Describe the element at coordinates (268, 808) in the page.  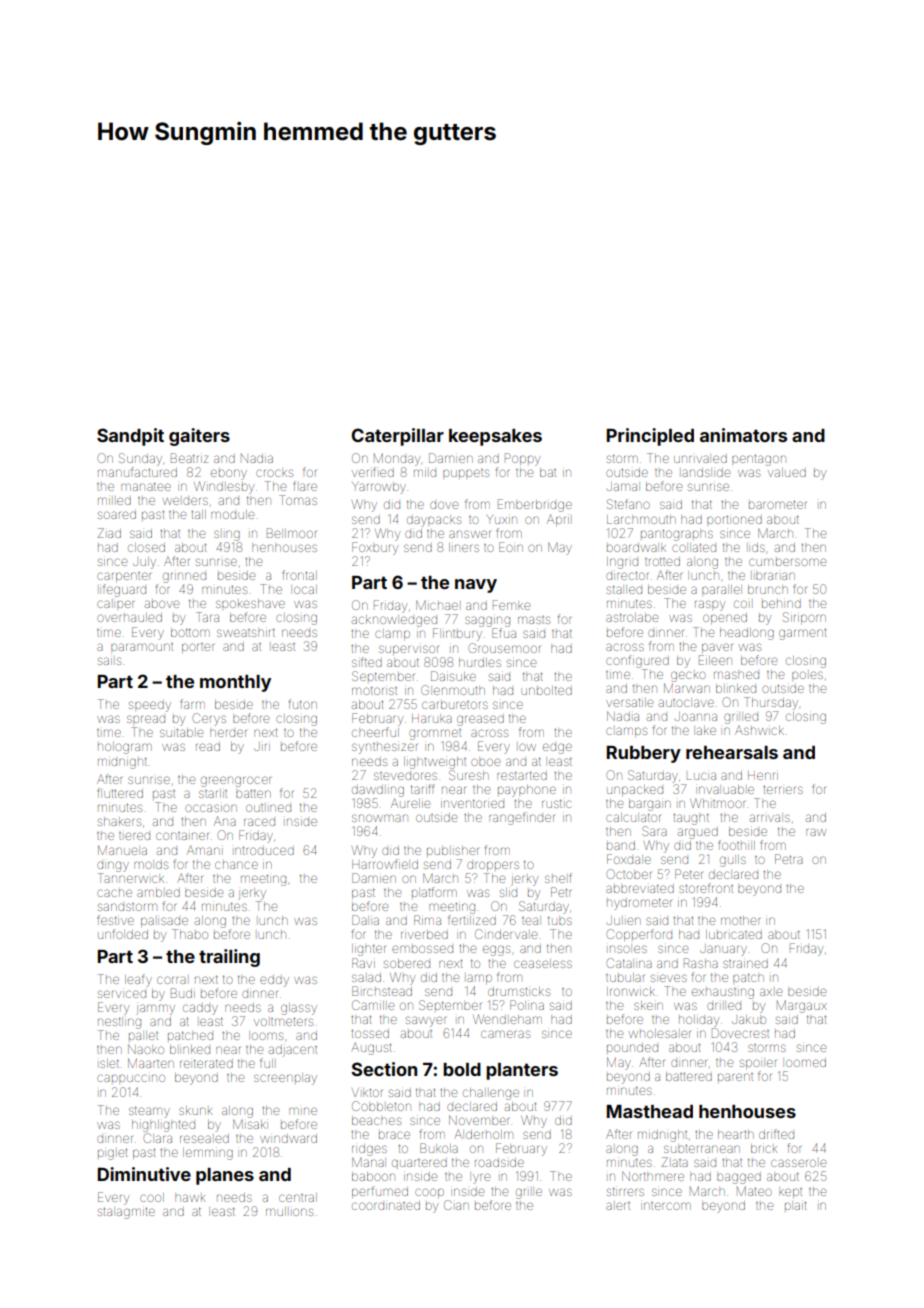
I see `outlined` at that location.
